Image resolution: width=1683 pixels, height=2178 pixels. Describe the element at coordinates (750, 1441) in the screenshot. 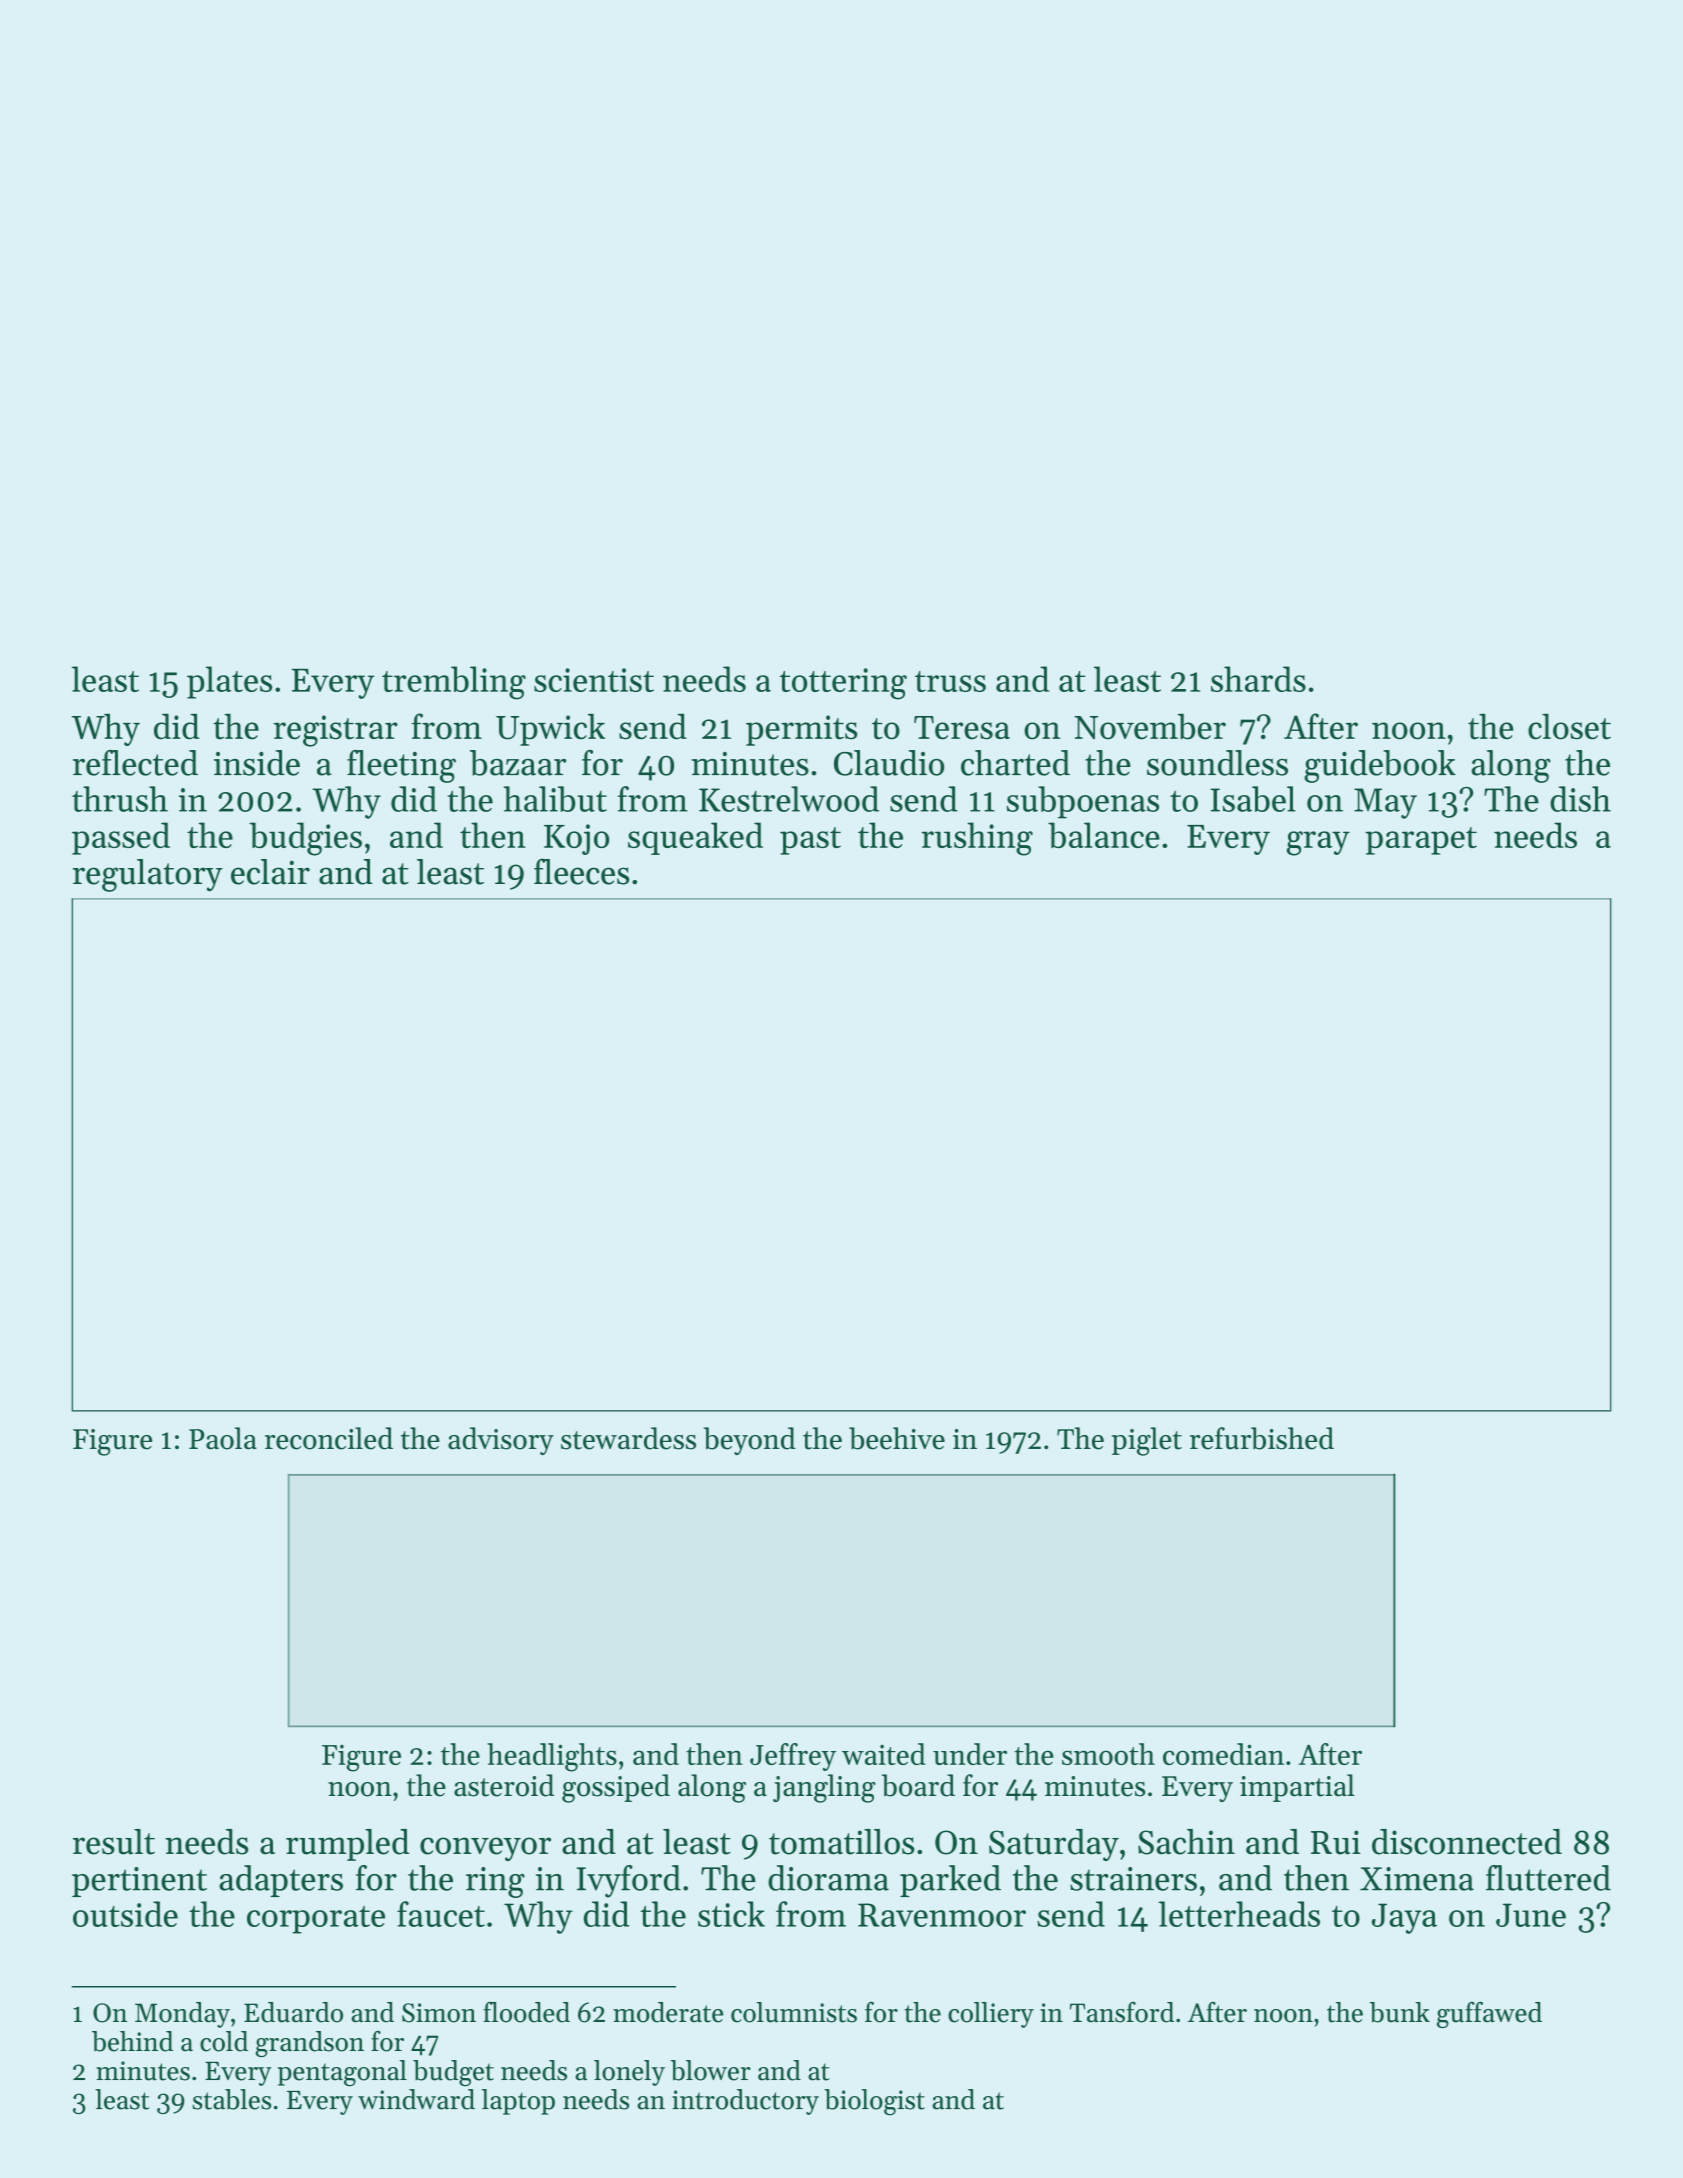

I see `beyond` at that location.
